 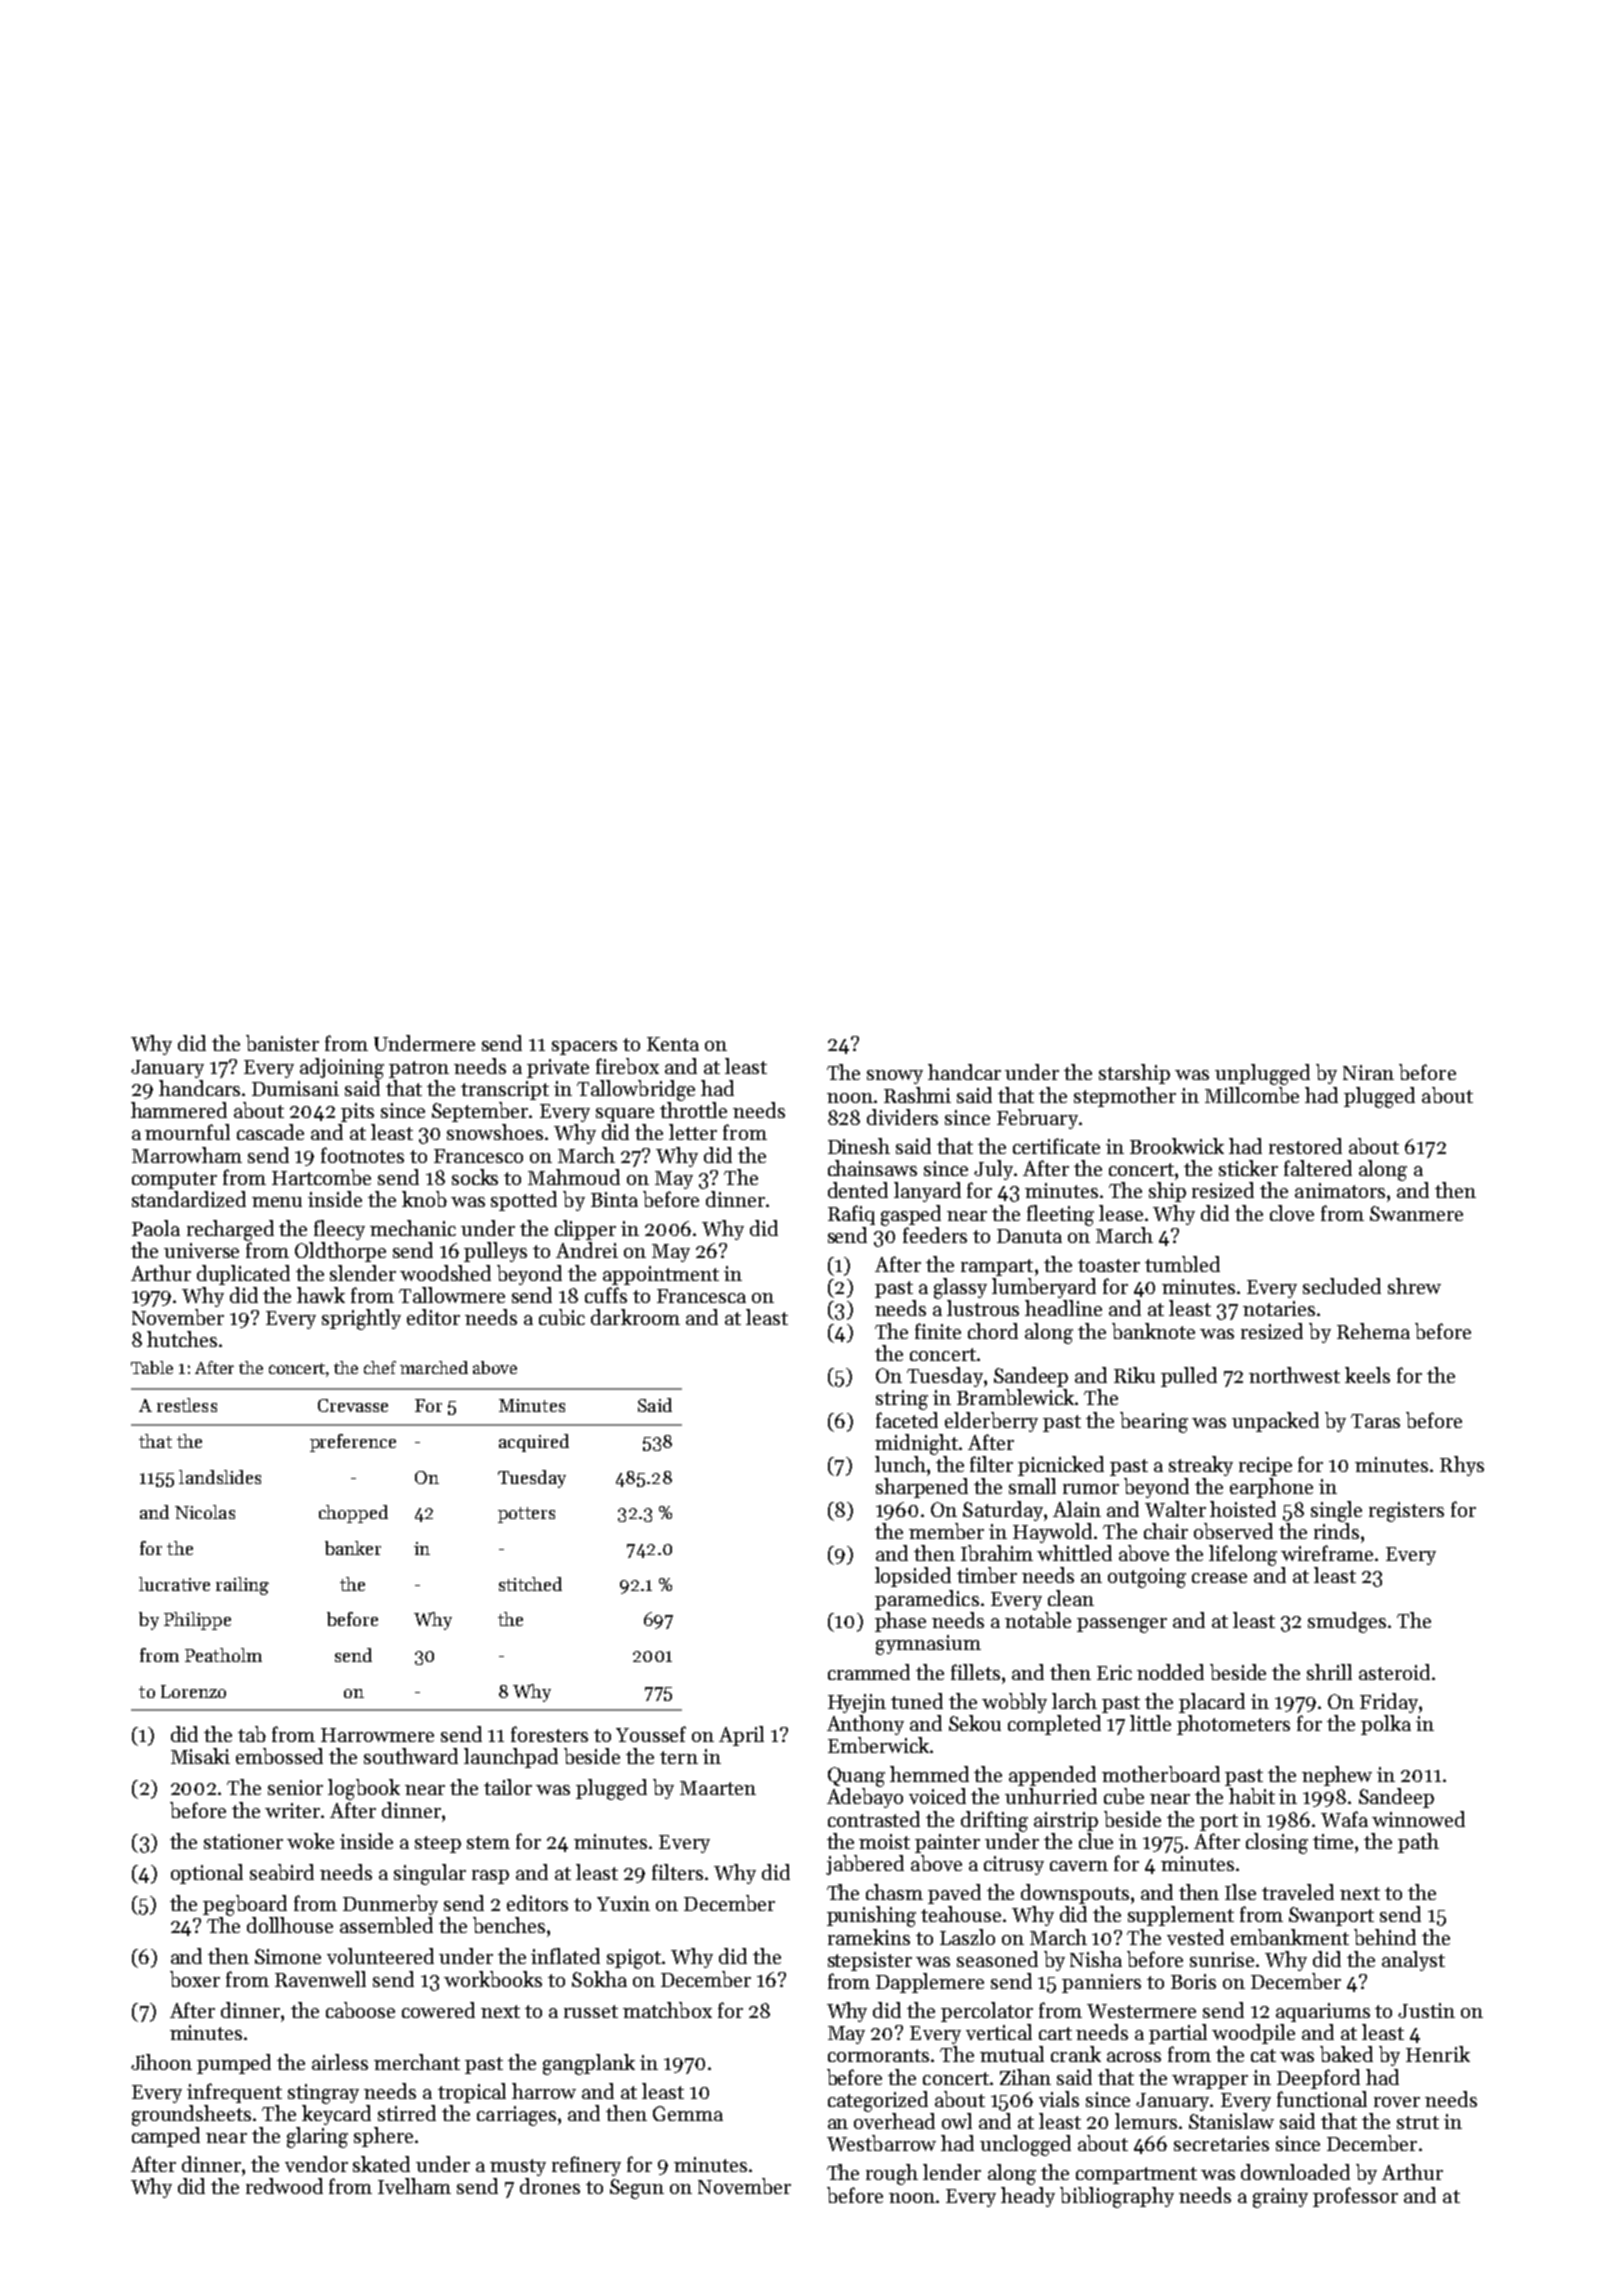 What do you see at coordinates (895, 1077) in the screenshot?
I see `snowy` at bounding box center [895, 1077].
